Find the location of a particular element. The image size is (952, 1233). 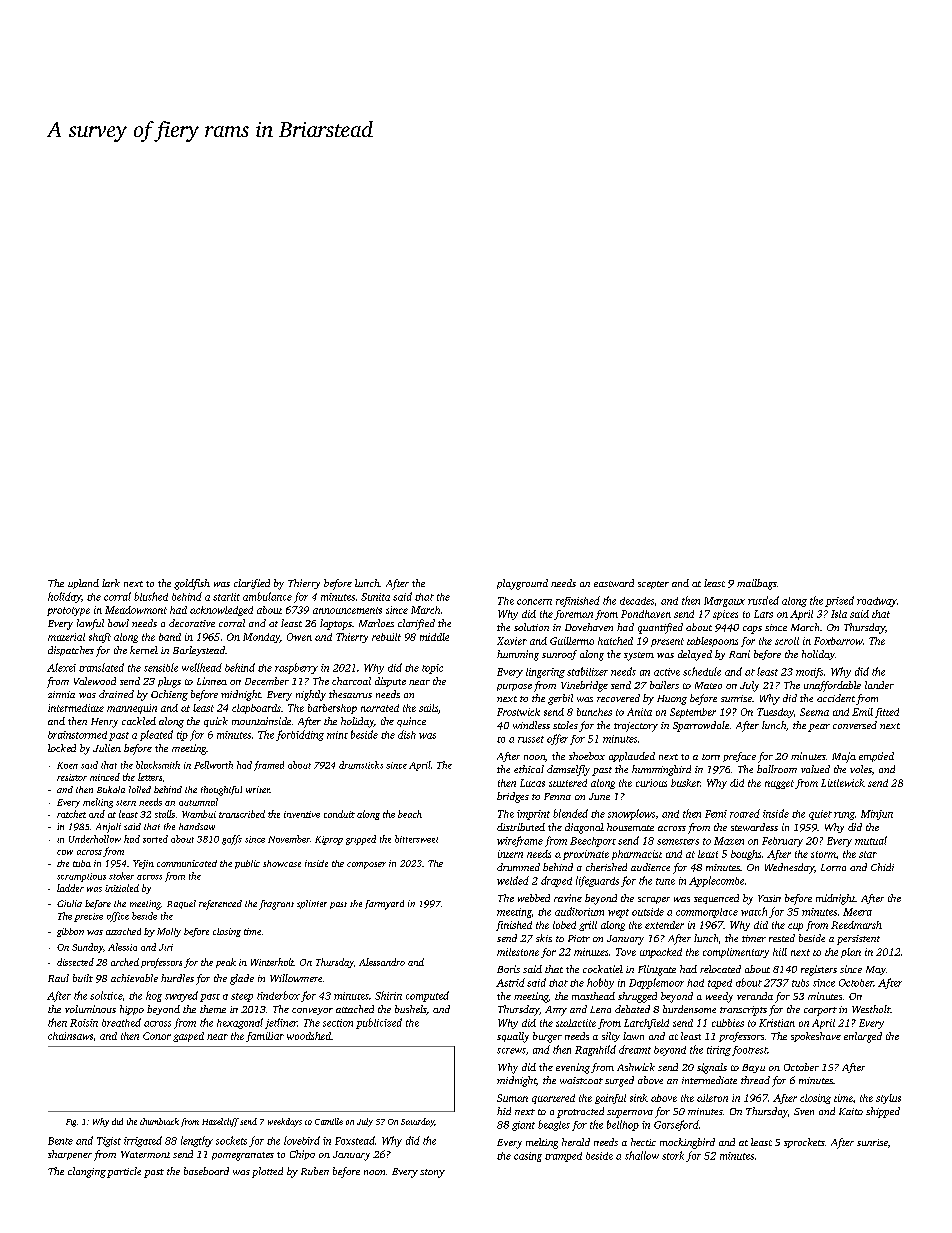

fitted is located at coordinates (887, 713).
